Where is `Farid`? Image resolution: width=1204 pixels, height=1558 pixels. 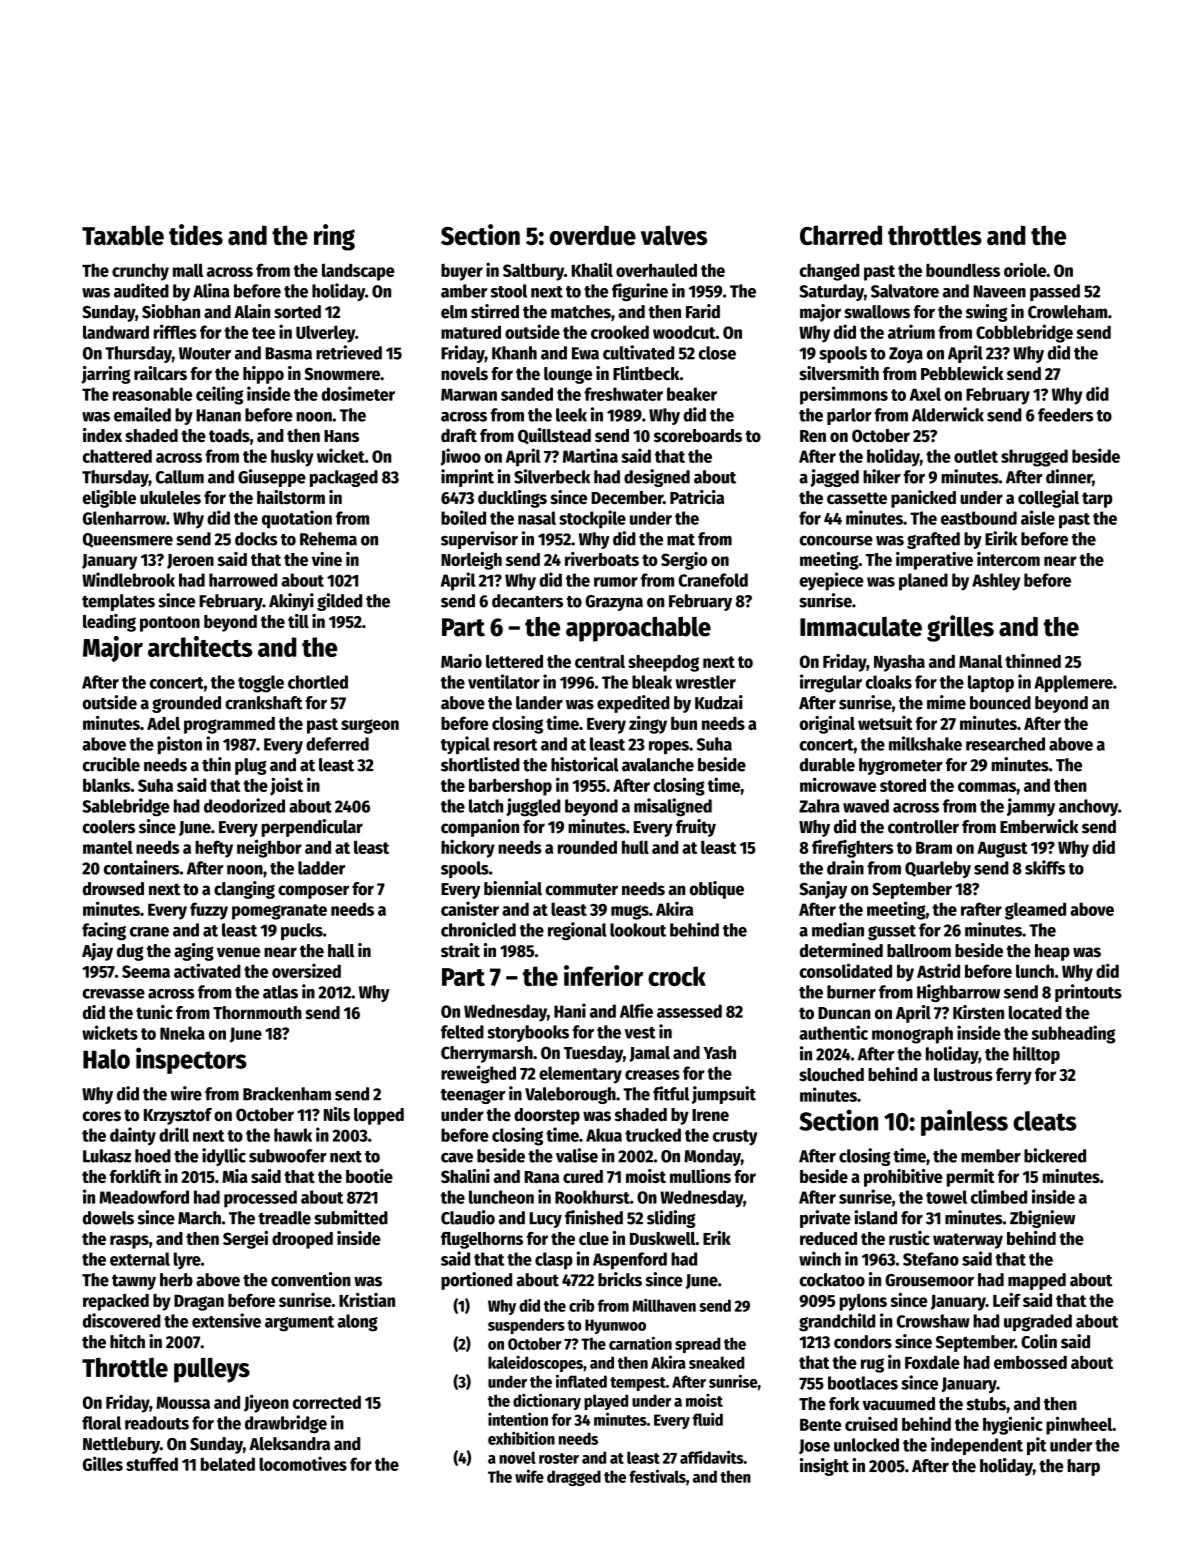 Farid is located at coordinates (703, 311).
